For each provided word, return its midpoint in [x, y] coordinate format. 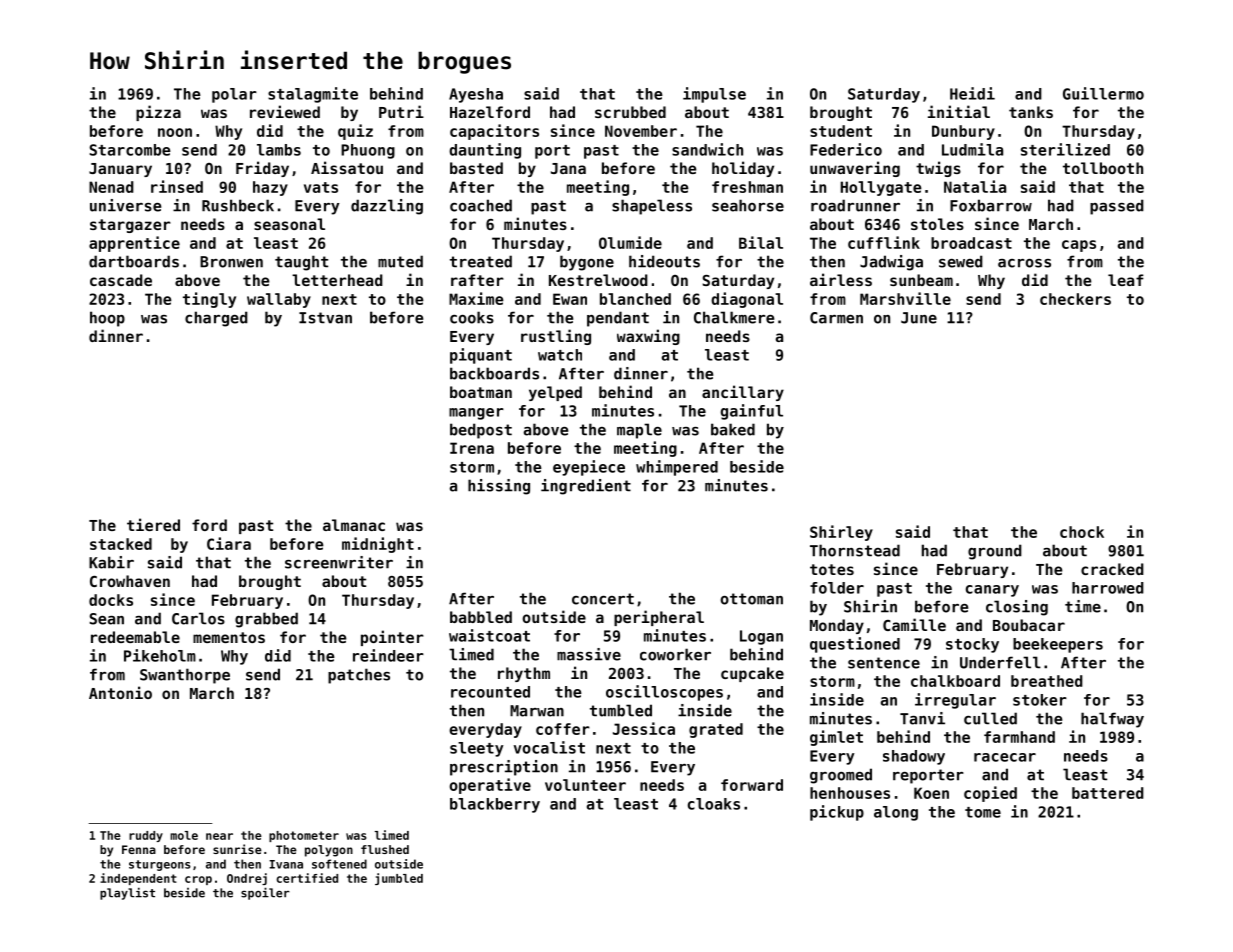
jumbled [399, 879]
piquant [481, 356]
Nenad [111, 187]
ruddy [146, 836]
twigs [938, 169]
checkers [1075, 299]
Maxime [476, 298]
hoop [107, 319]
